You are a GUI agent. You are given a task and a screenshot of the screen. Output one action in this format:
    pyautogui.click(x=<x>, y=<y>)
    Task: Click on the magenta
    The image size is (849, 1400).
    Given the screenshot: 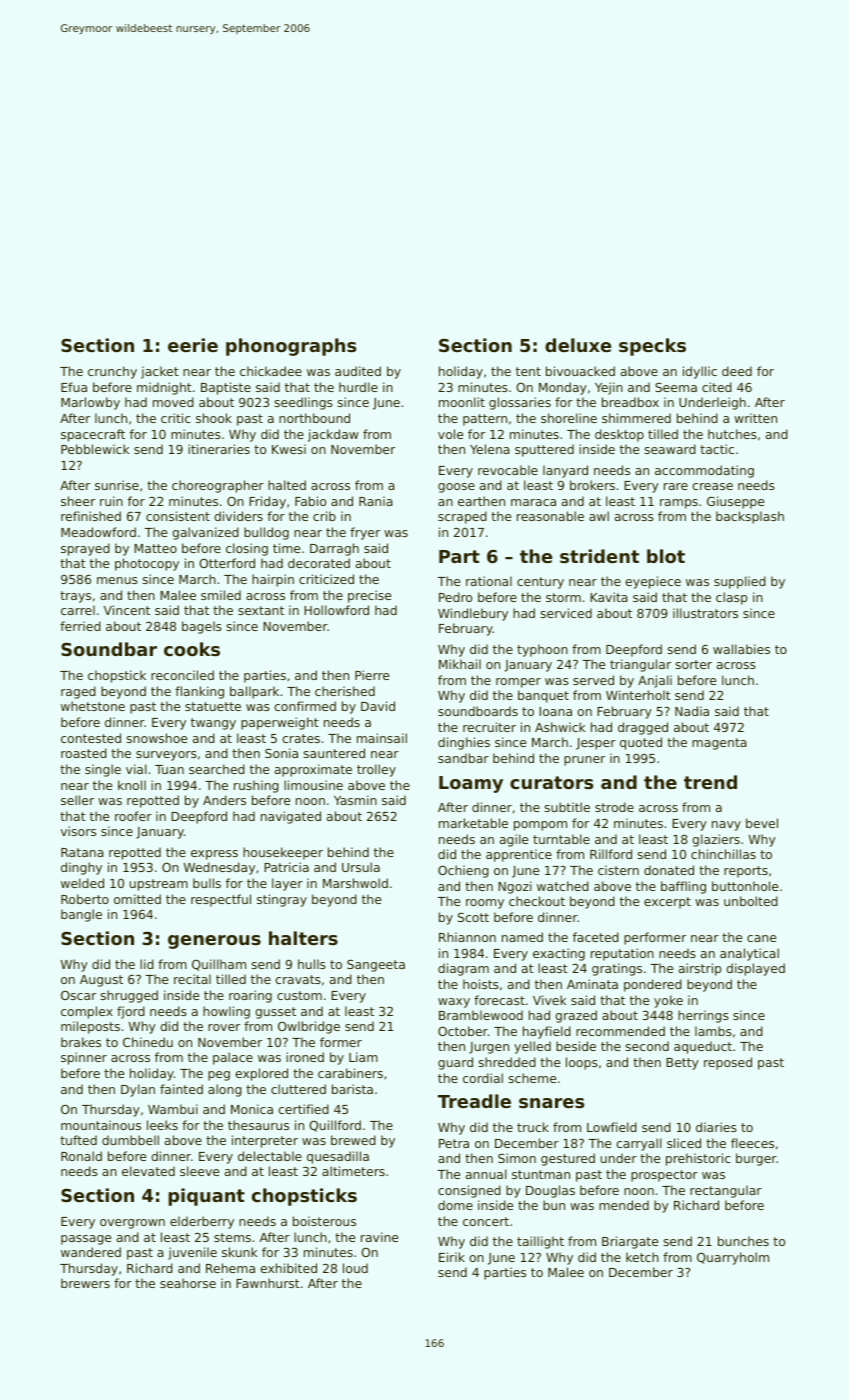 What is the action you would take?
    pyautogui.click(x=719, y=744)
